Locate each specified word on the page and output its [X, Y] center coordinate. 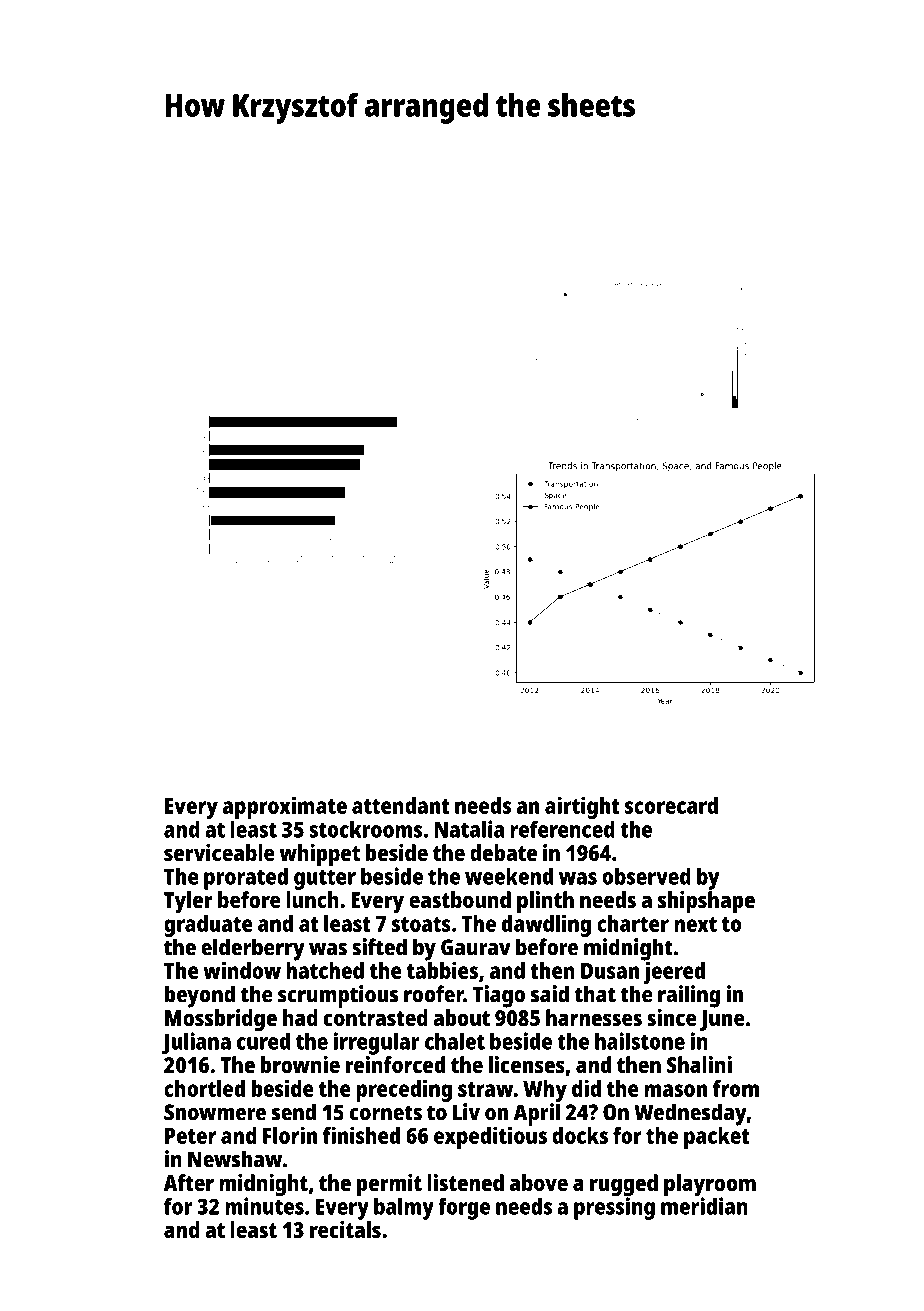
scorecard [671, 805]
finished [361, 1135]
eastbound [460, 899]
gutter [325, 880]
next [695, 924]
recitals [345, 1229]
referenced [562, 829]
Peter [190, 1136]
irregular [377, 1043]
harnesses [594, 1017]
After [189, 1182]
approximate [285, 807]
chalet [455, 1041]
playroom [710, 1185]
